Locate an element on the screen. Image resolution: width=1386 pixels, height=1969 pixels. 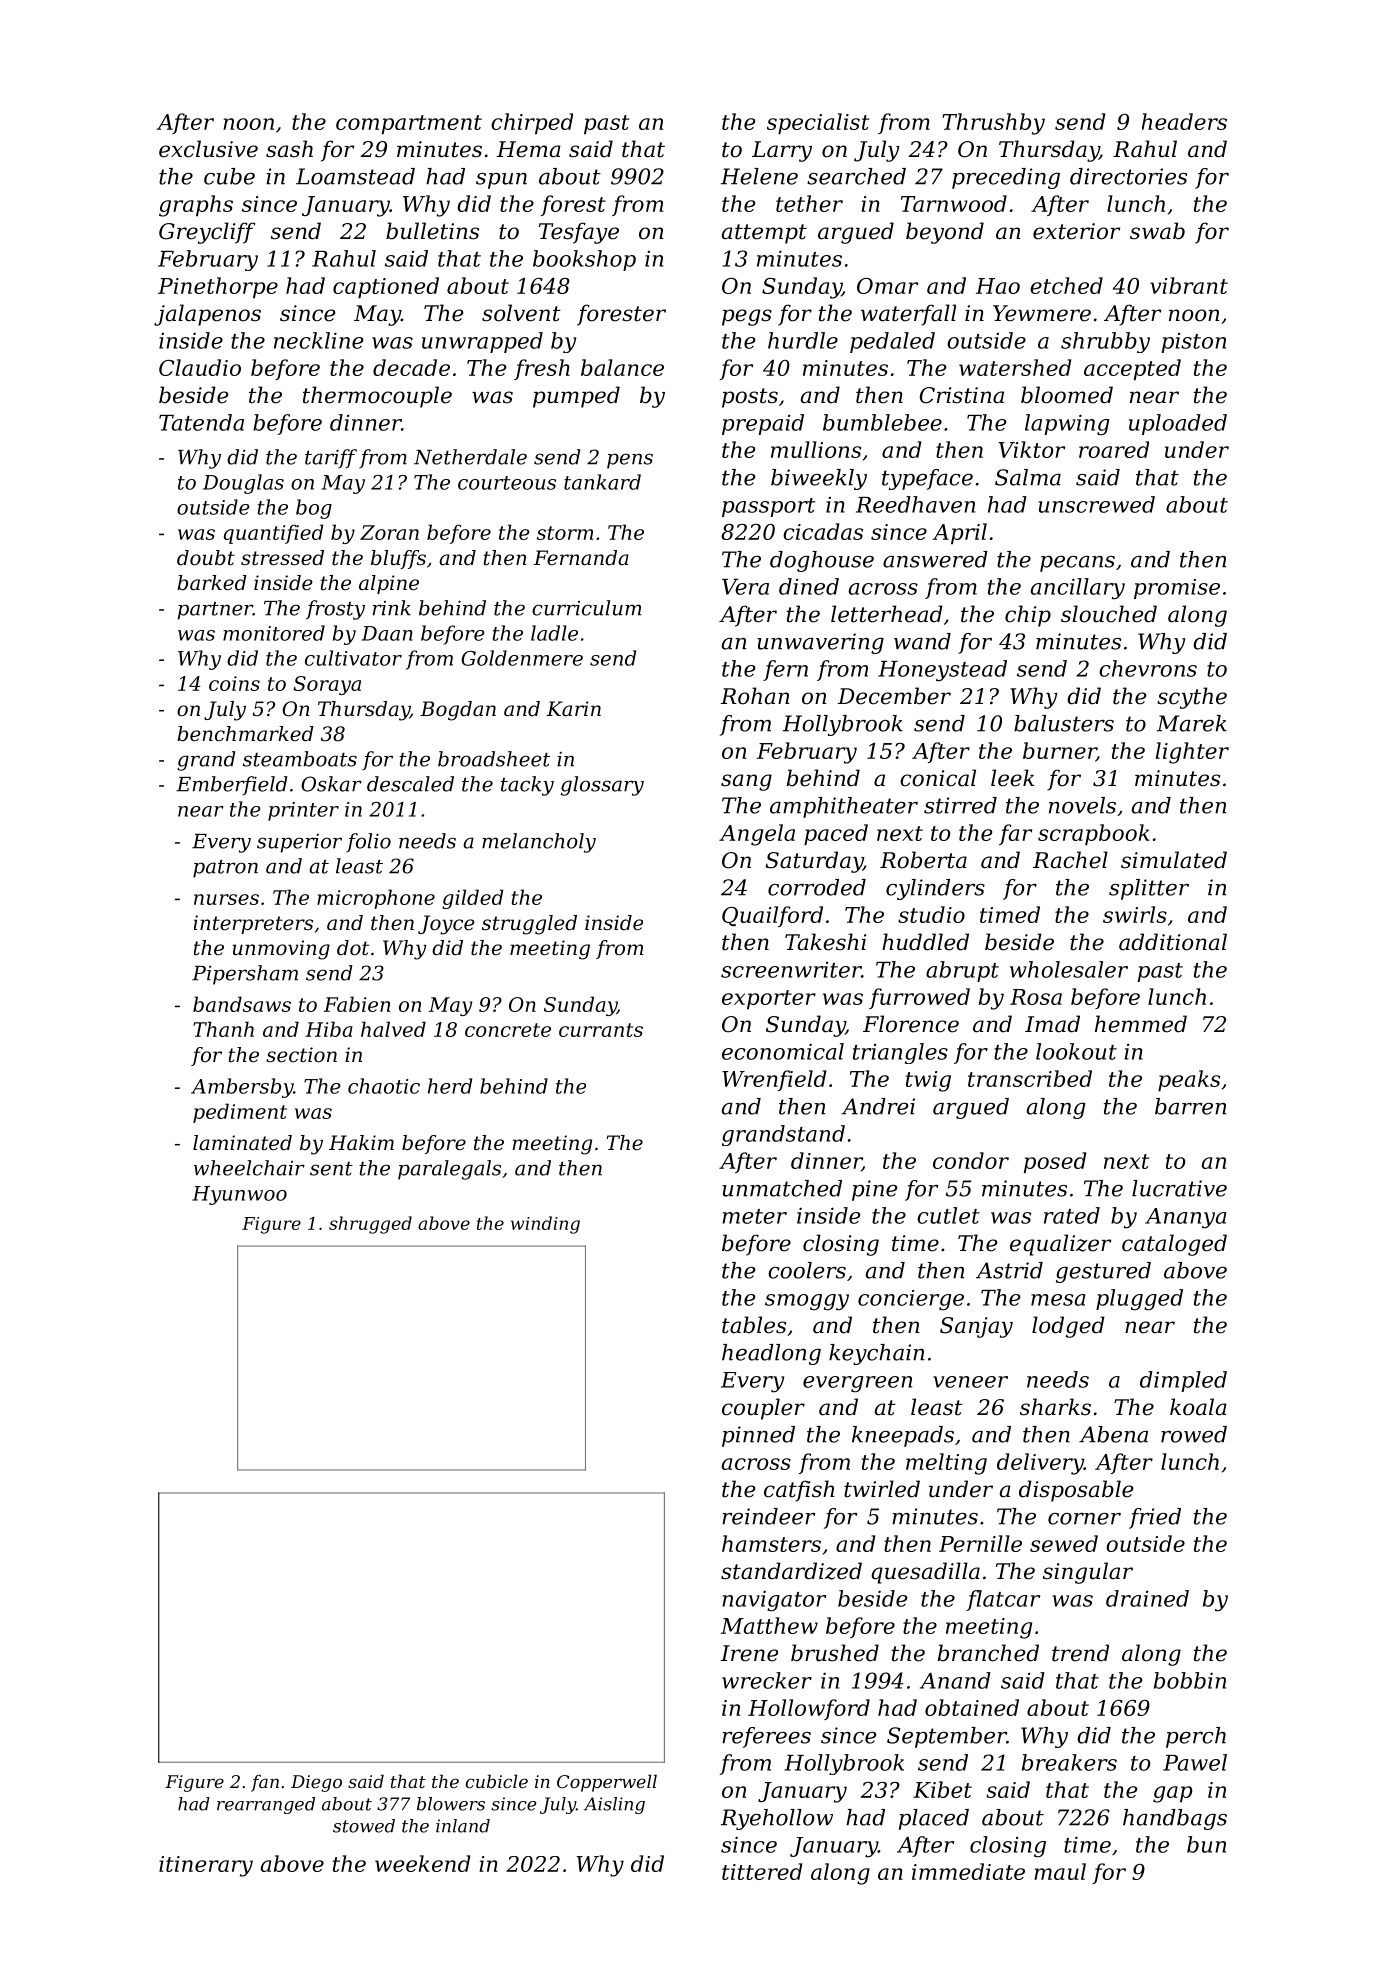
itinerary is located at coordinates (206, 1866).
